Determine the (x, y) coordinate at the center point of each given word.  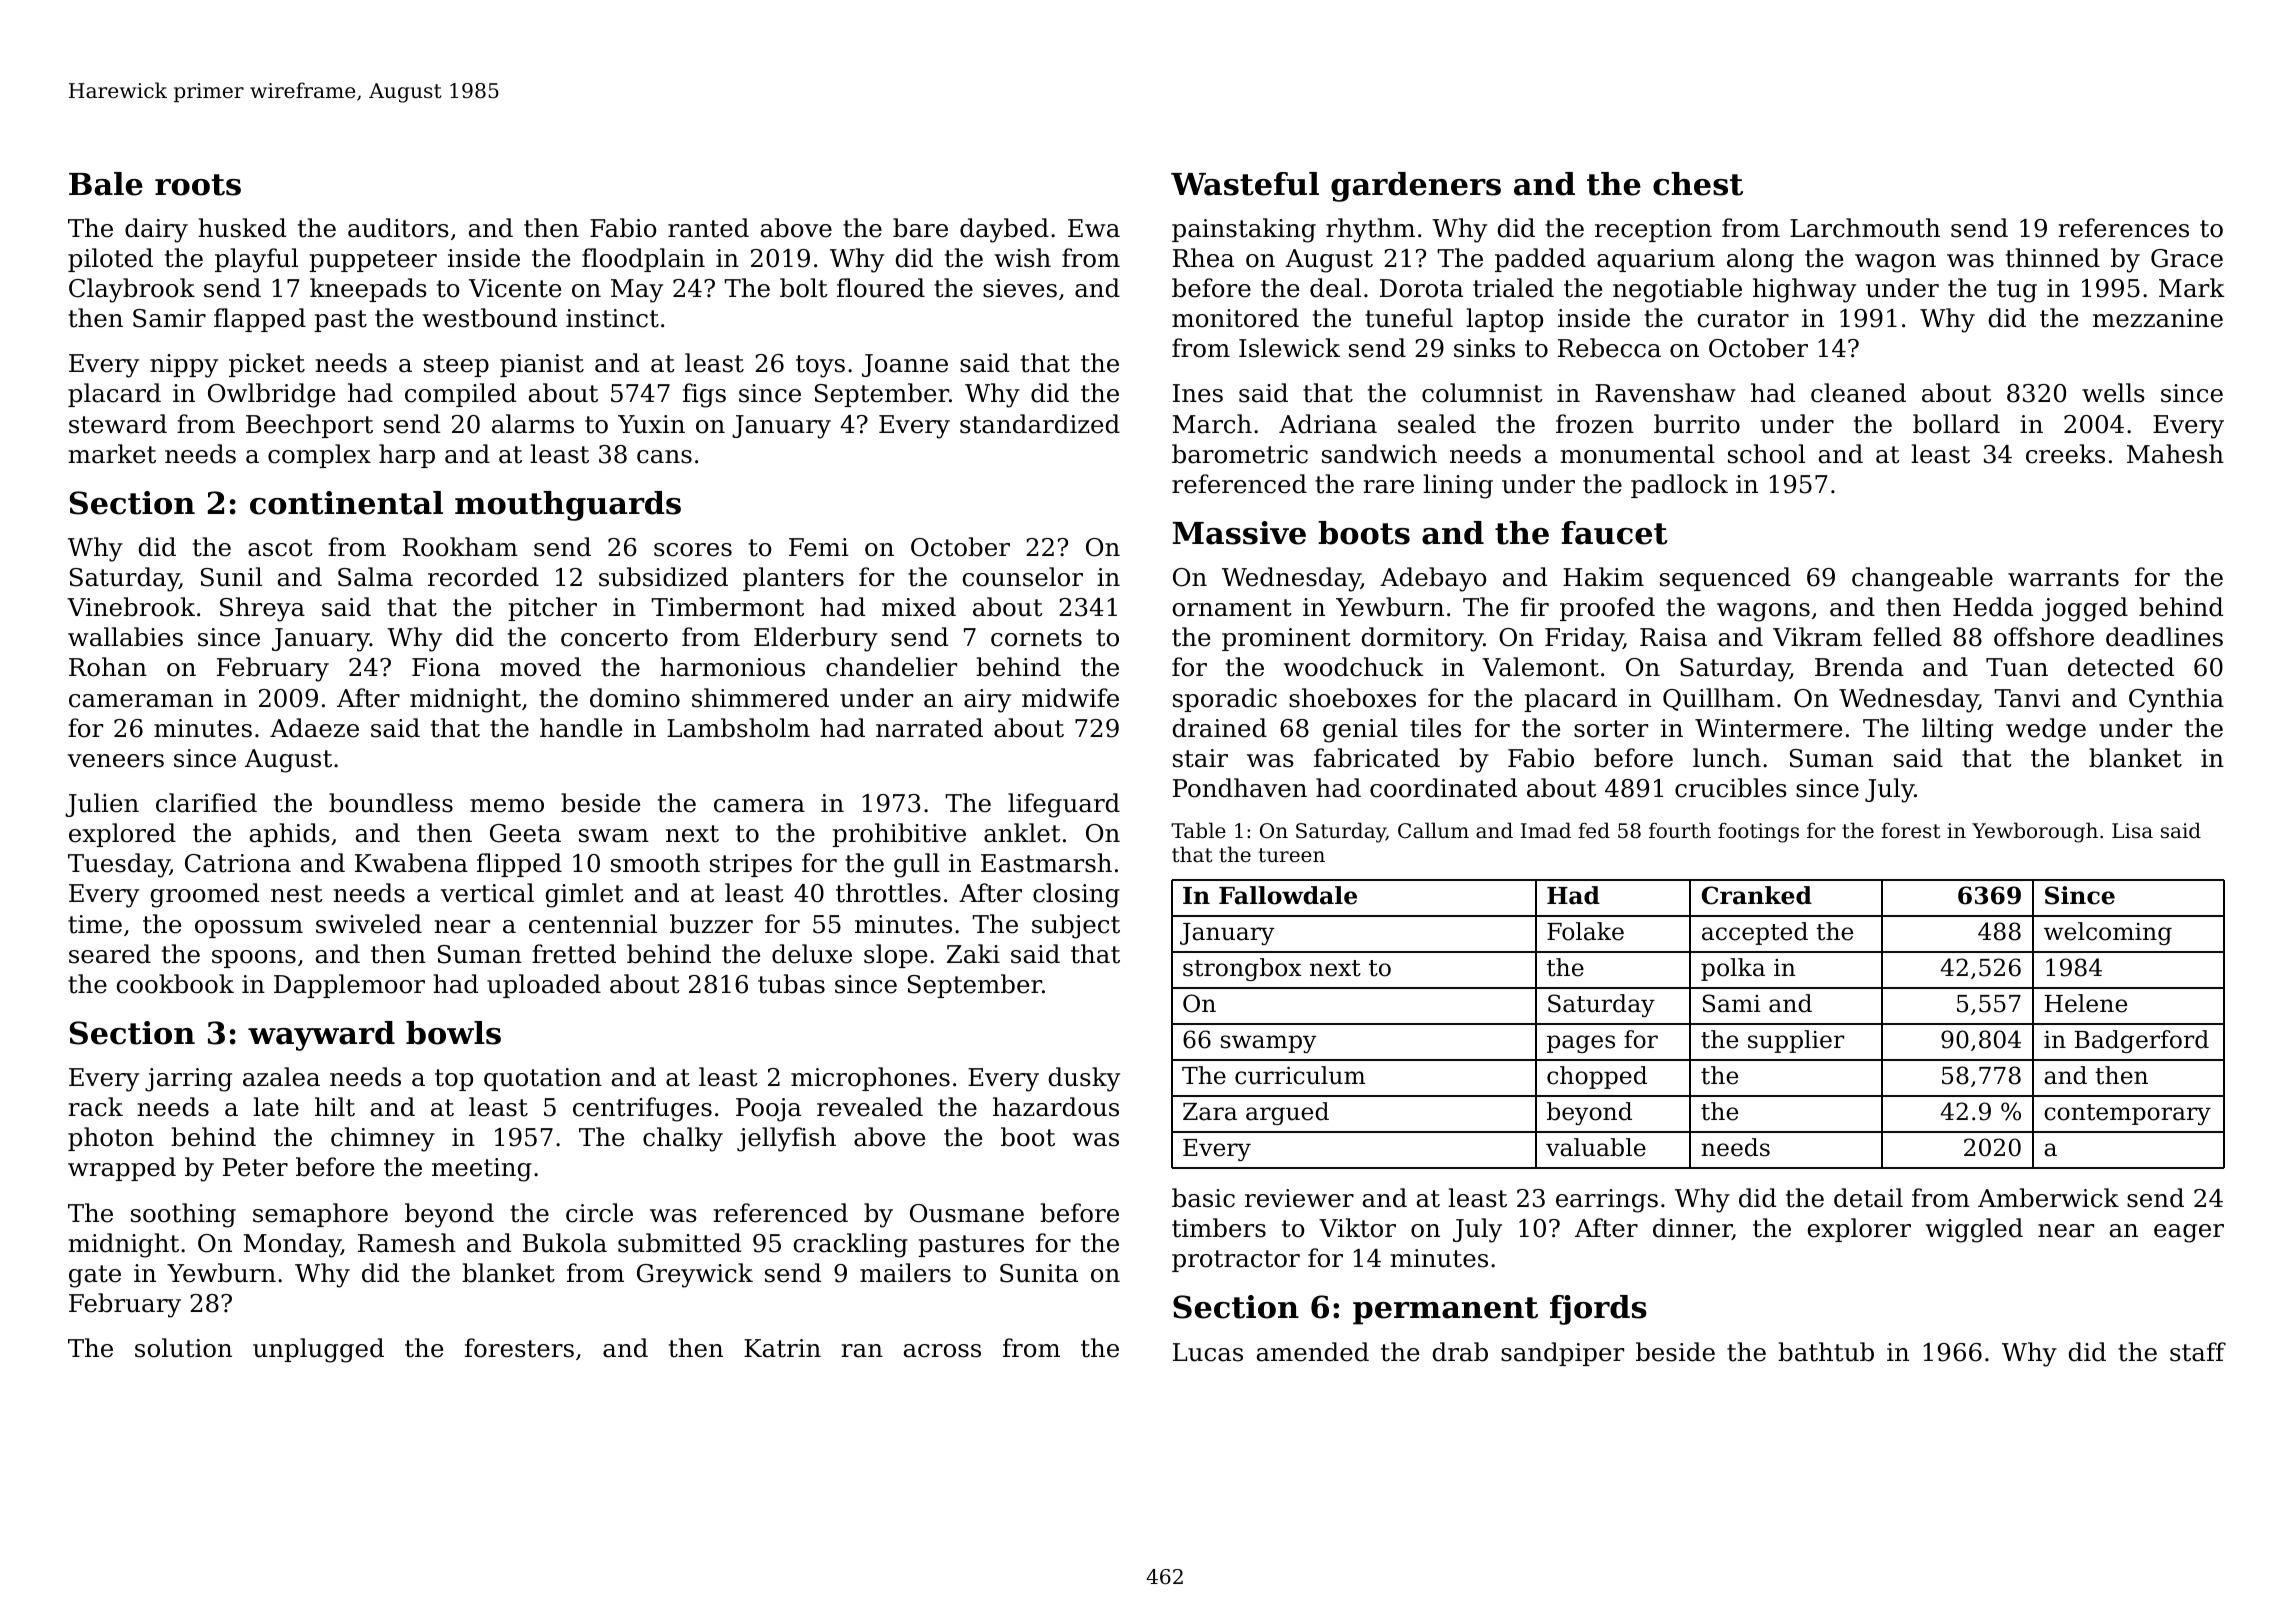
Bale (106, 184)
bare (920, 228)
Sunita (1039, 1273)
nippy (184, 366)
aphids (290, 835)
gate (95, 1276)
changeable (1922, 579)
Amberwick (2048, 1198)
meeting (482, 1170)
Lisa (2132, 830)
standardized (1040, 424)
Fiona (446, 667)
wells (2113, 393)
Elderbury (816, 639)
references (2123, 228)
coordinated (1443, 788)
